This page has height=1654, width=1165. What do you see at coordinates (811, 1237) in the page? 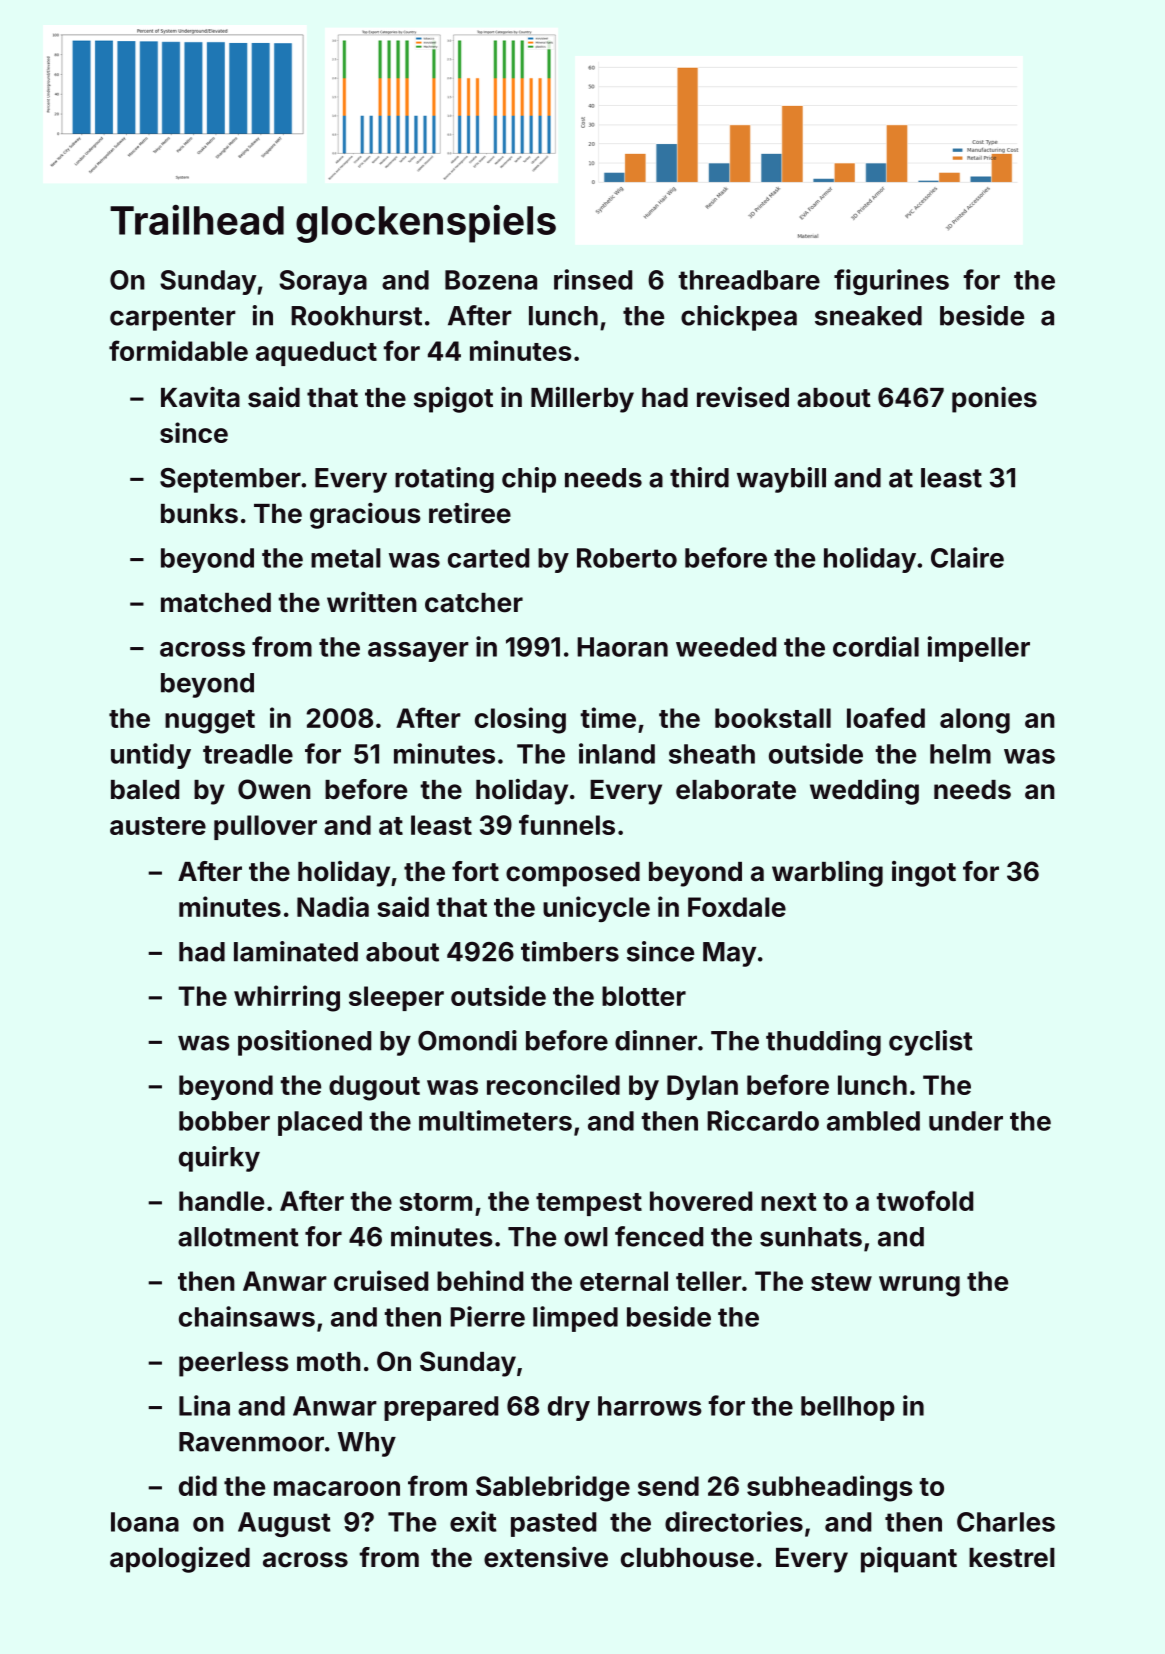
I see `sunhats` at bounding box center [811, 1237].
